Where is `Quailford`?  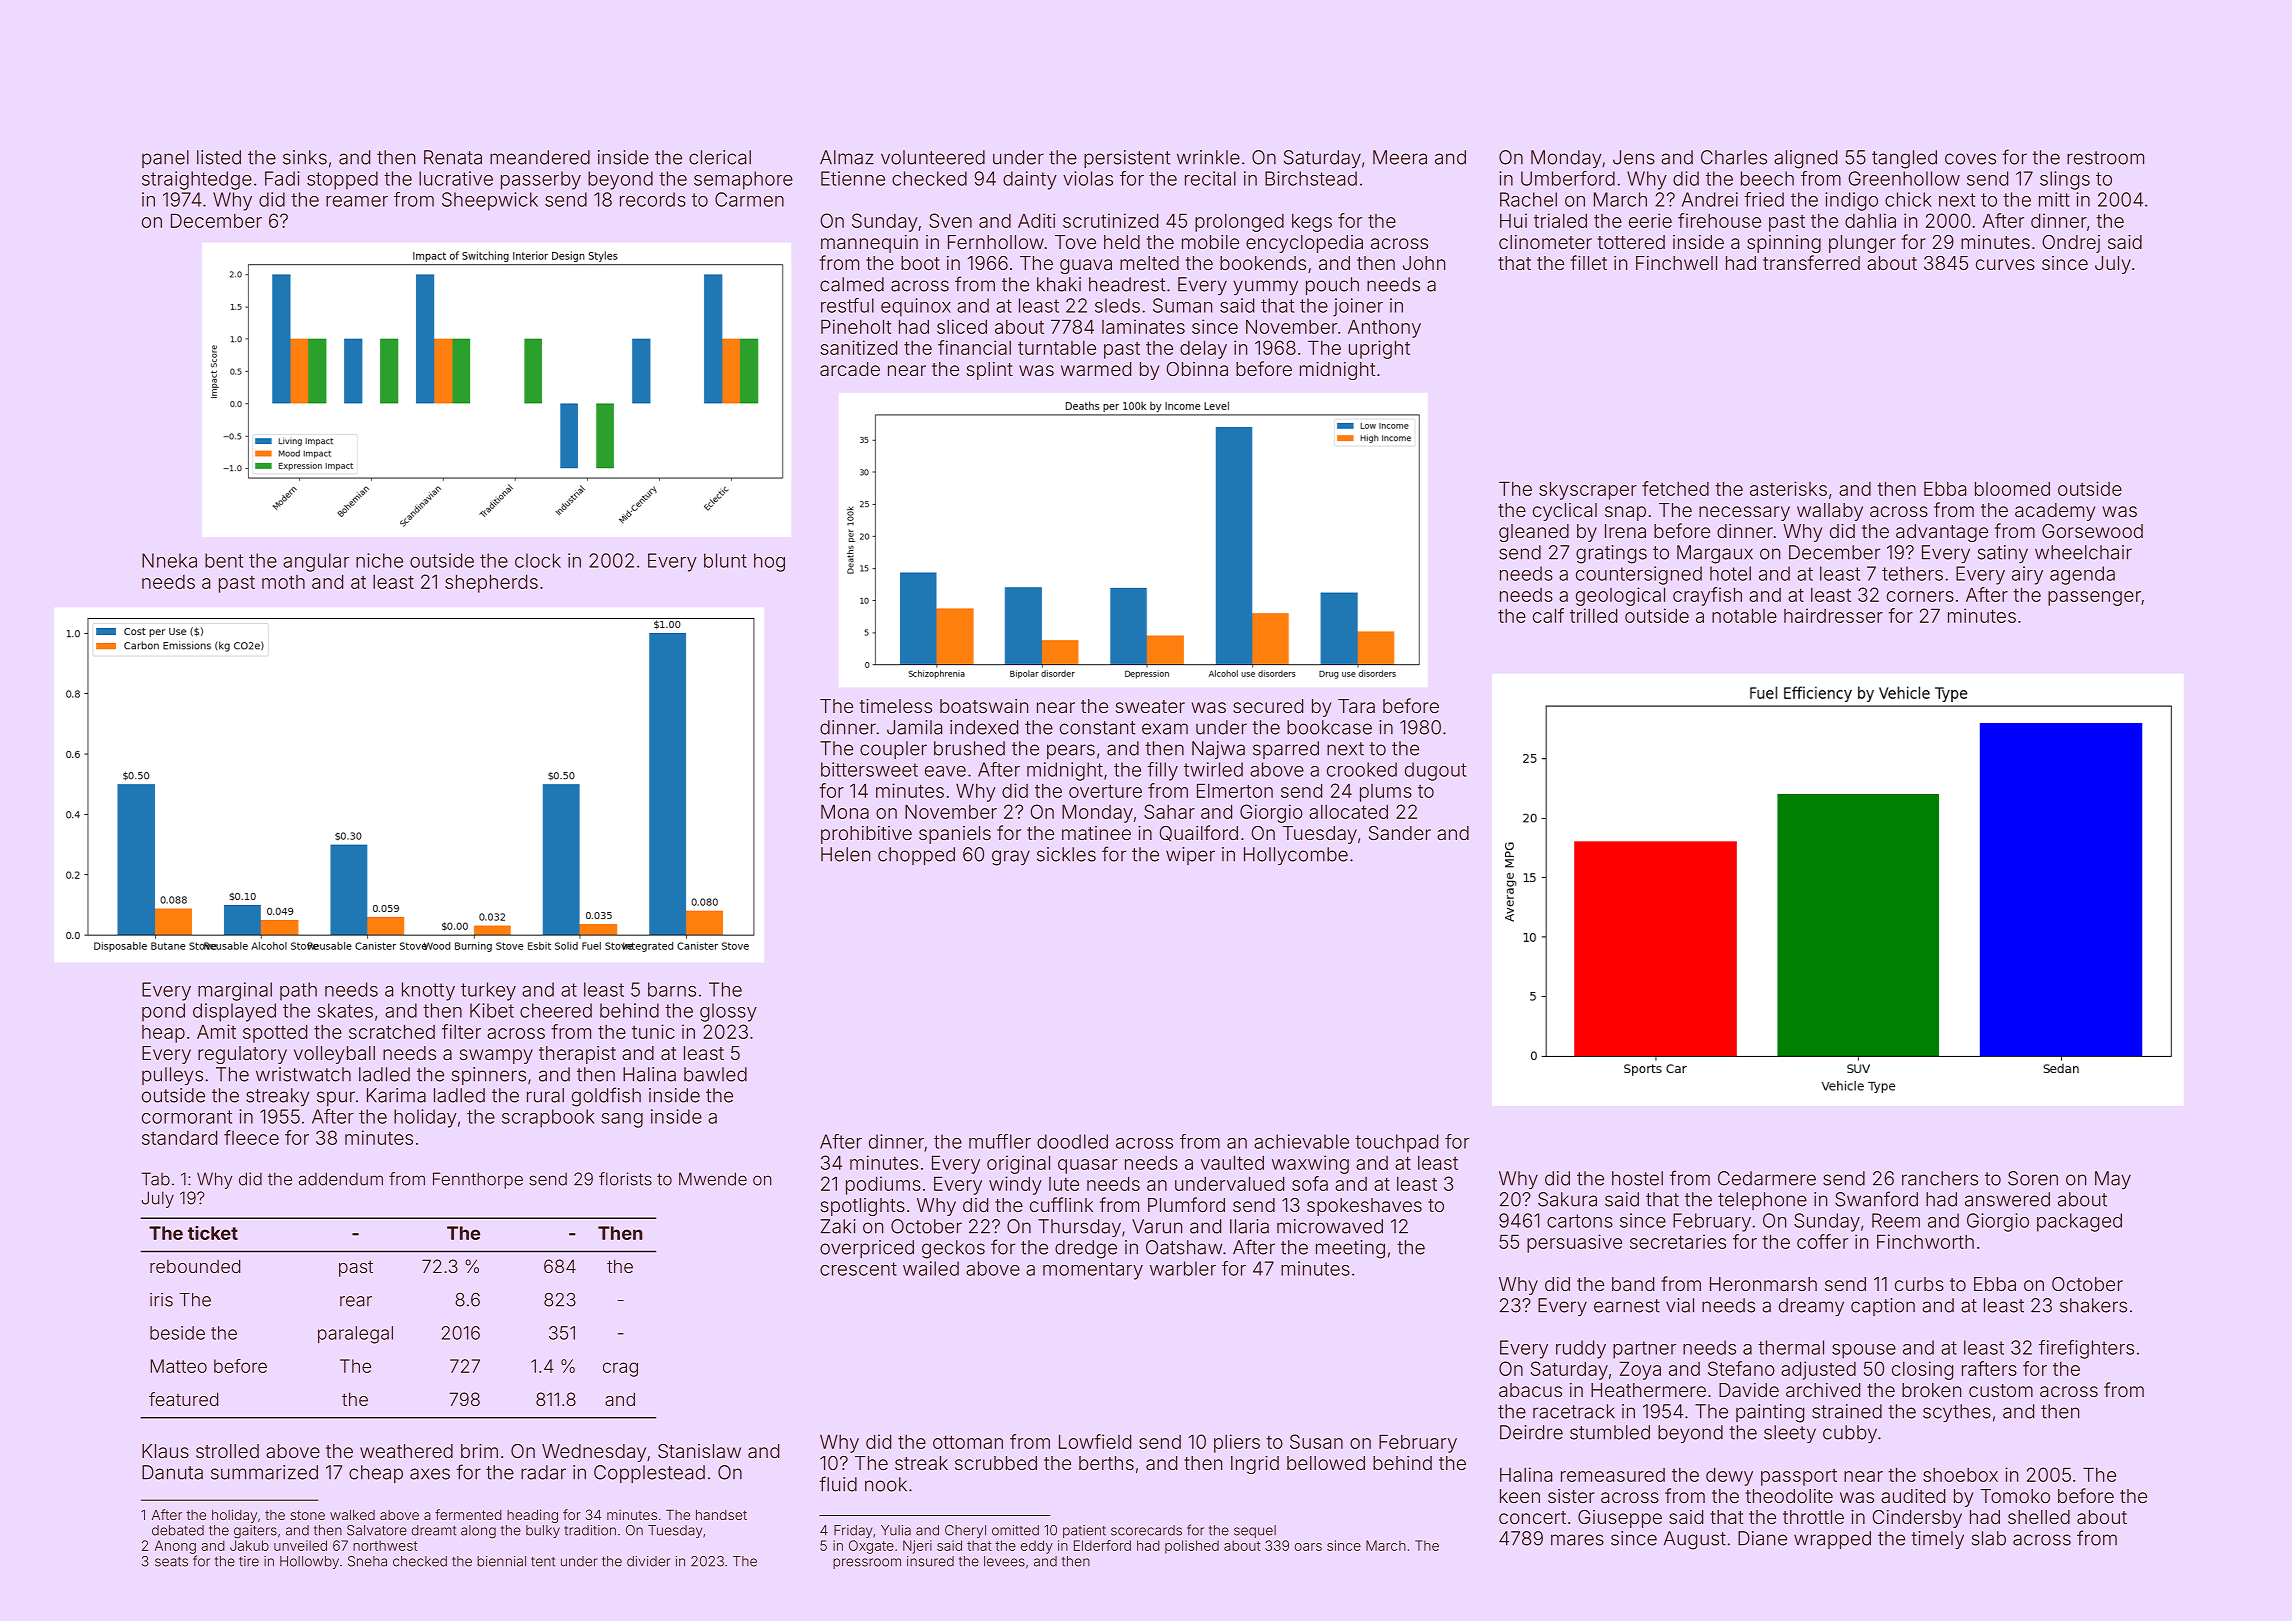 Quailford is located at coordinates (1199, 833).
